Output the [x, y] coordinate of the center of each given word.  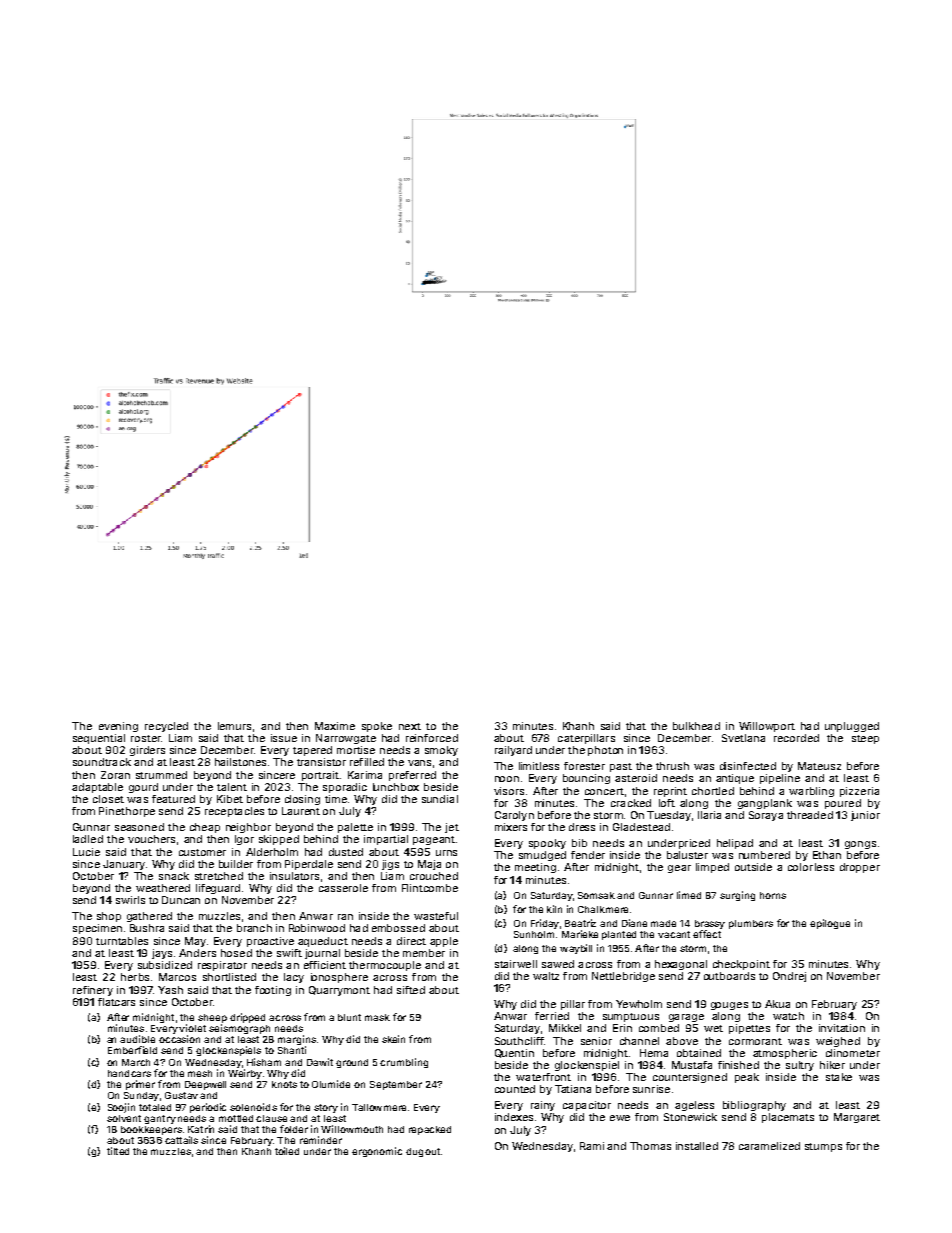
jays [162, 954]
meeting [535, 868]
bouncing [586, 779]
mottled [236, 1118]
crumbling [404, 1063]
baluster [687, 855]
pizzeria [859, 792]
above [682, 1041]
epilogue [830, 924]
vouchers [151, 839]
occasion [179, 1039]
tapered [312, 751]
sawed [558, 964]
